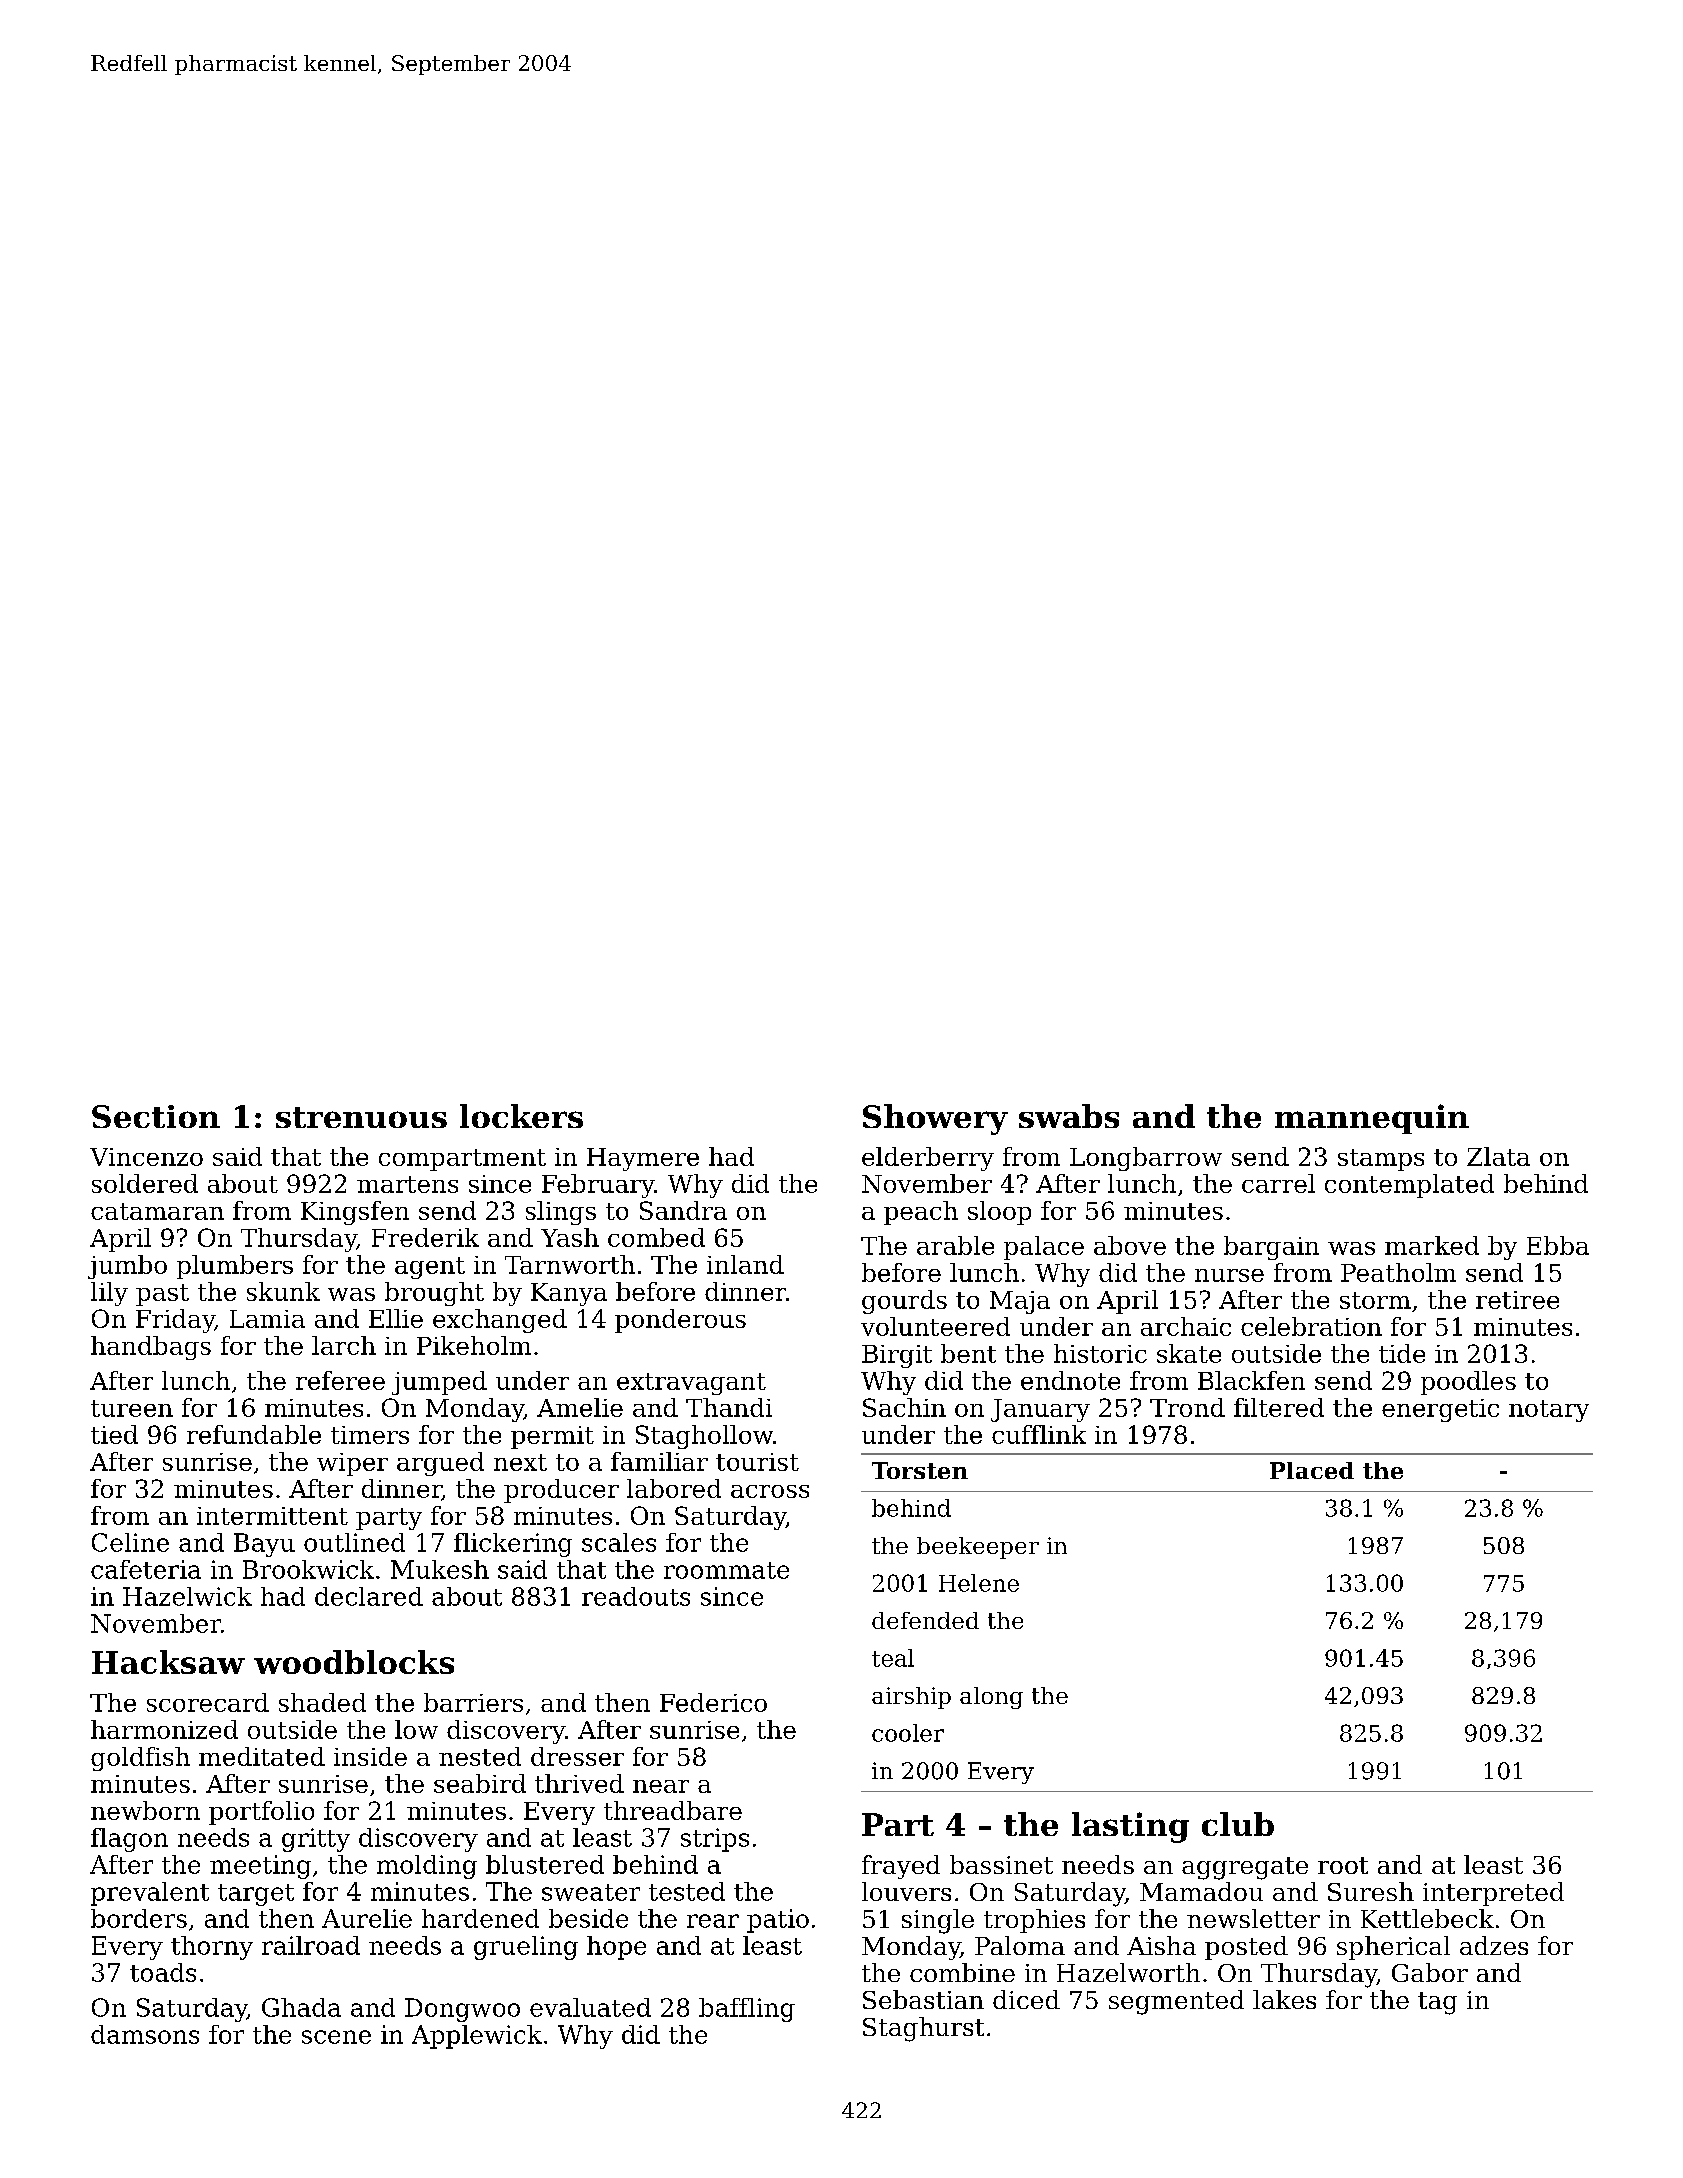  I want to click on swabs, so click(1069, 1116).
